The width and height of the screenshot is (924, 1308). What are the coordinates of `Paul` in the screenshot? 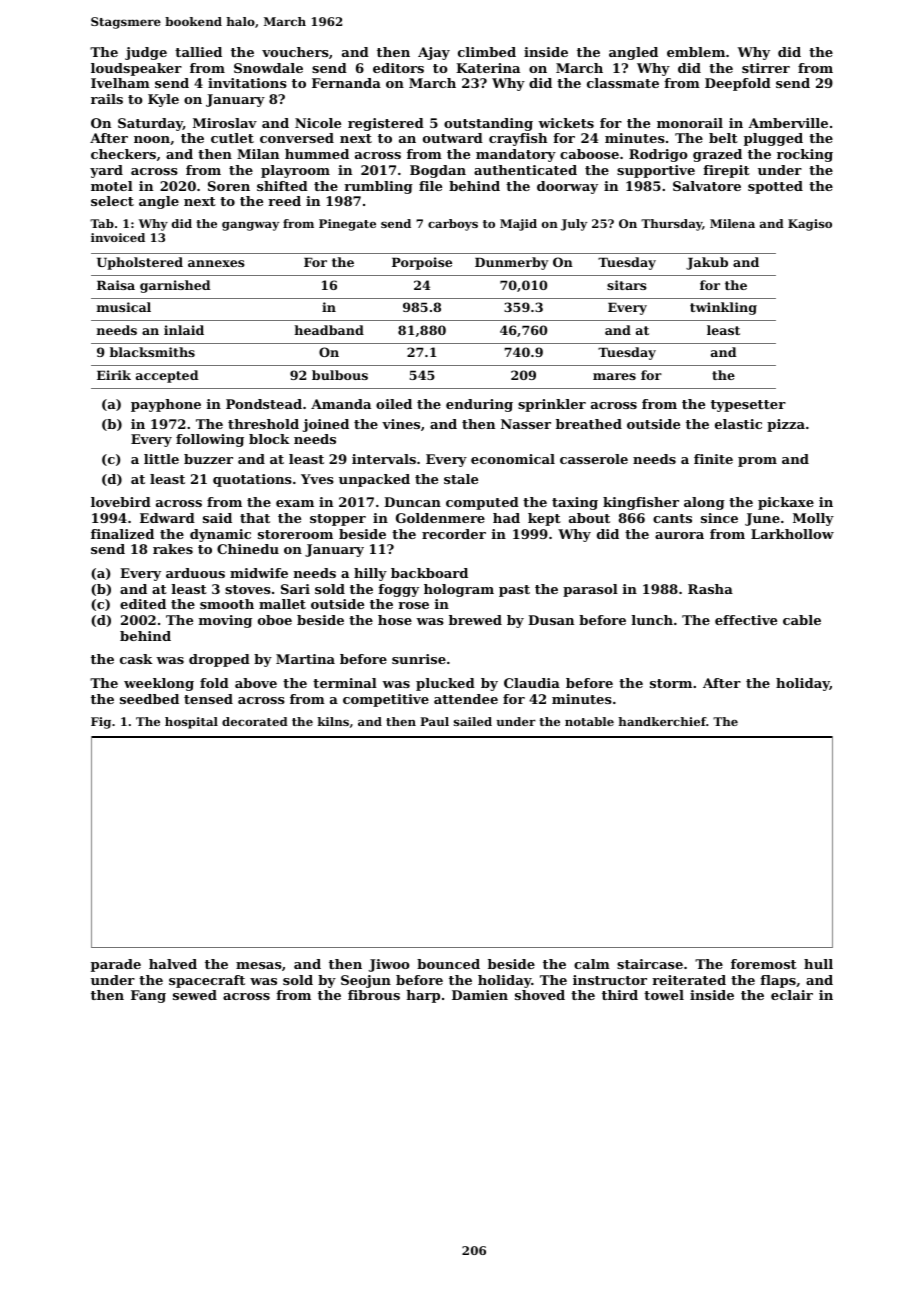 It's located at (434, 721).
